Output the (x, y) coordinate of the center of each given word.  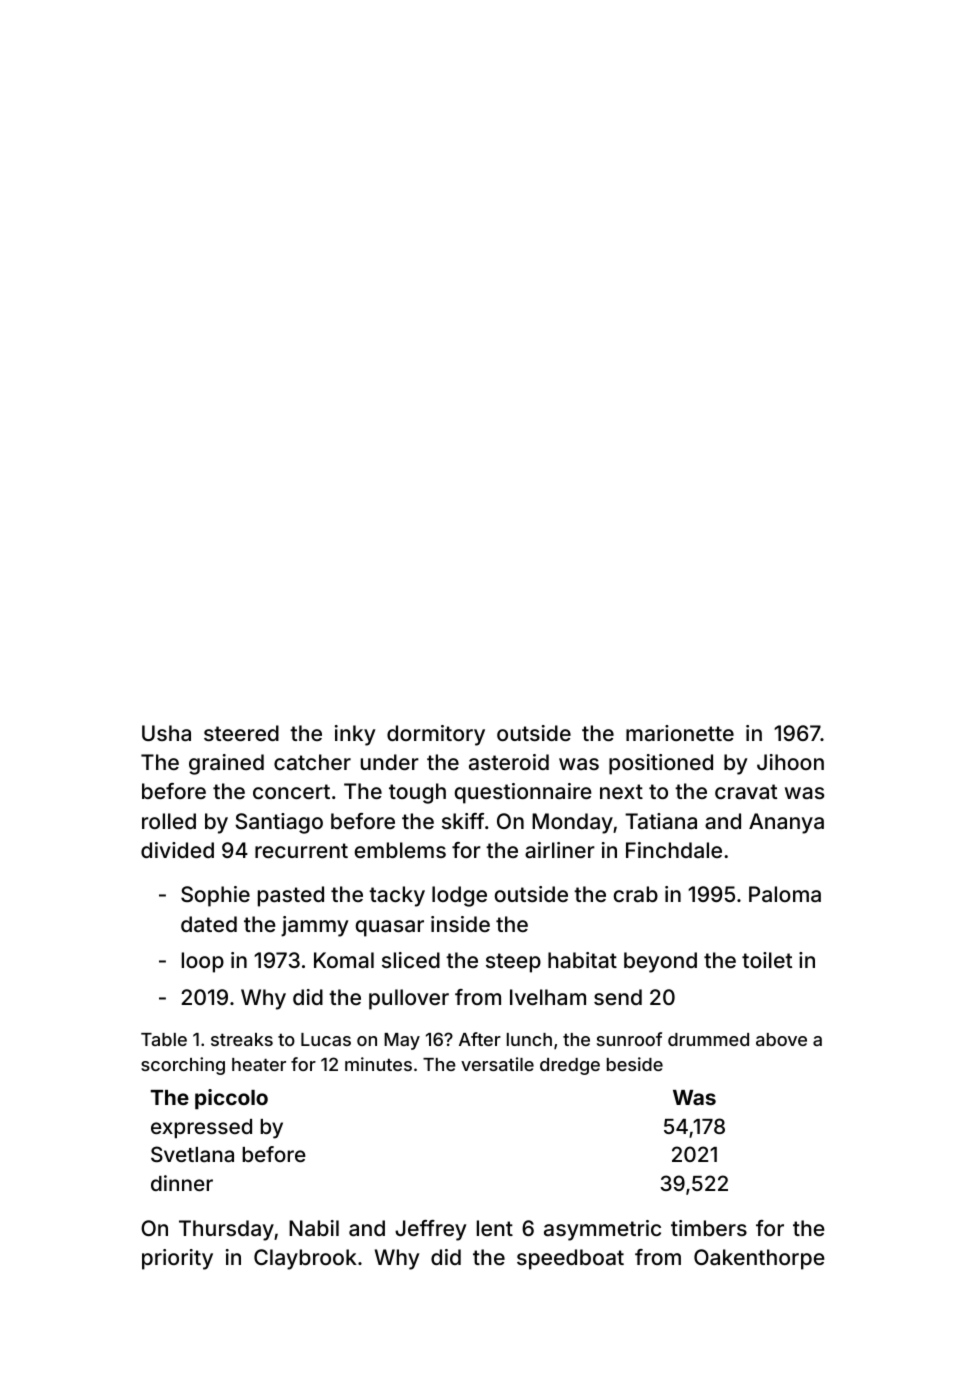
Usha (166, 733)
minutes (378, 1064)
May (402, 1041)
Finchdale (674, 850)
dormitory (436, 735)
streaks (242, 1039)
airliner (560, 850)
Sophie (215, 896)
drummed (708, 1039)
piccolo (231, 1099)
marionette (680, 733)
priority (177, 1259)
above (781, 1039)
